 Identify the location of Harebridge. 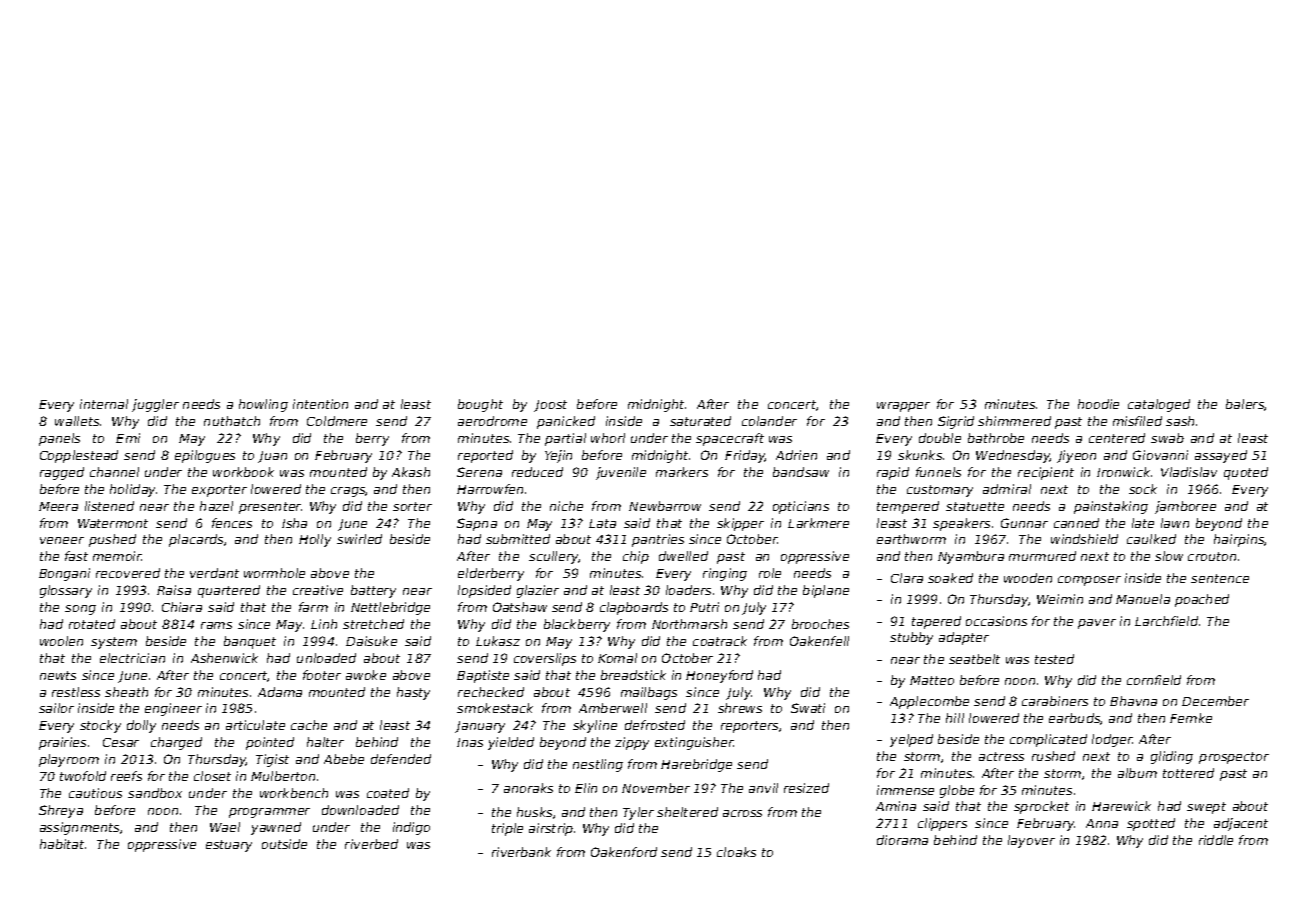
(696, 765).
